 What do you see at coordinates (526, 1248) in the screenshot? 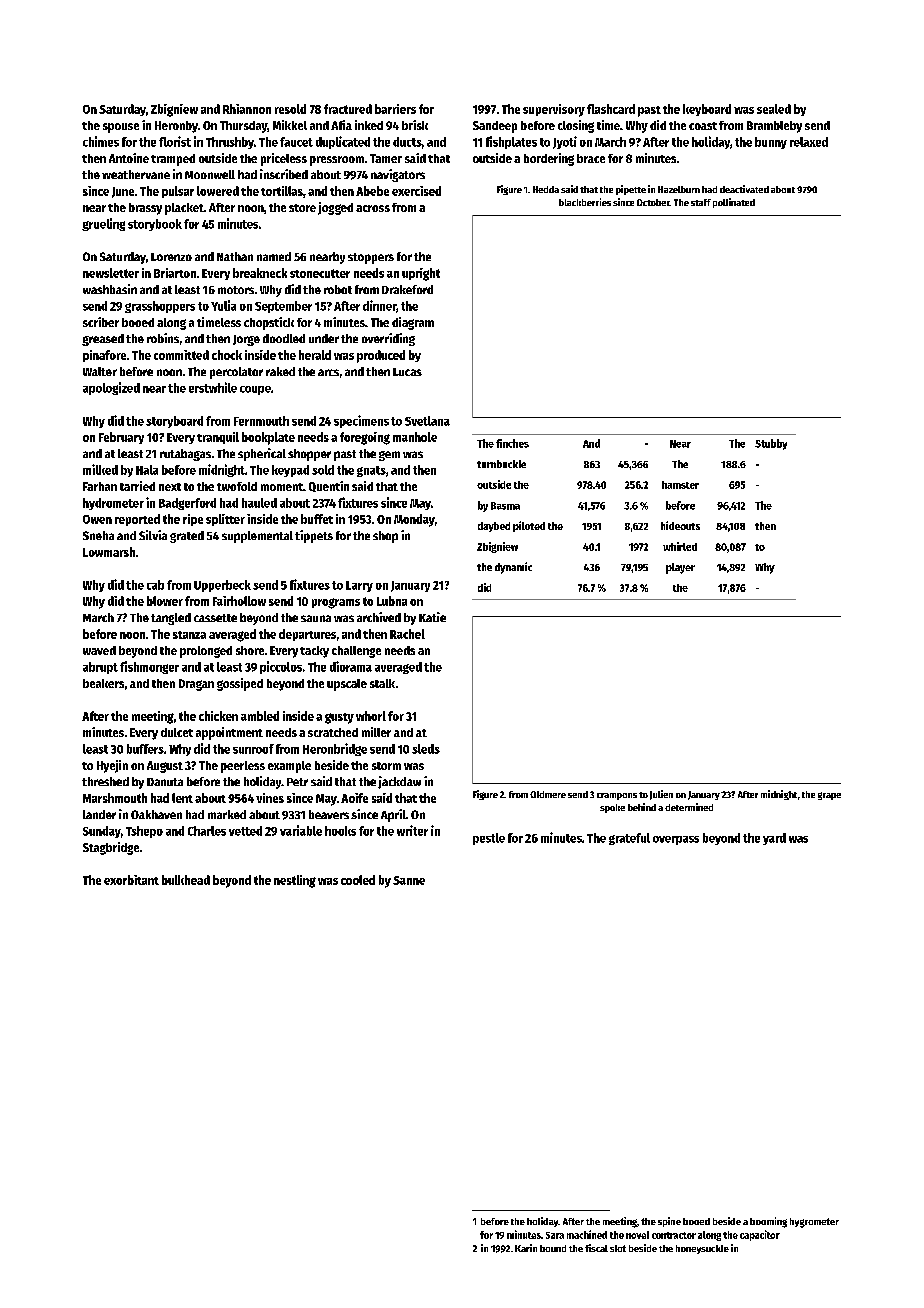
I see `Karin` at bounding box center [526, 1248].
